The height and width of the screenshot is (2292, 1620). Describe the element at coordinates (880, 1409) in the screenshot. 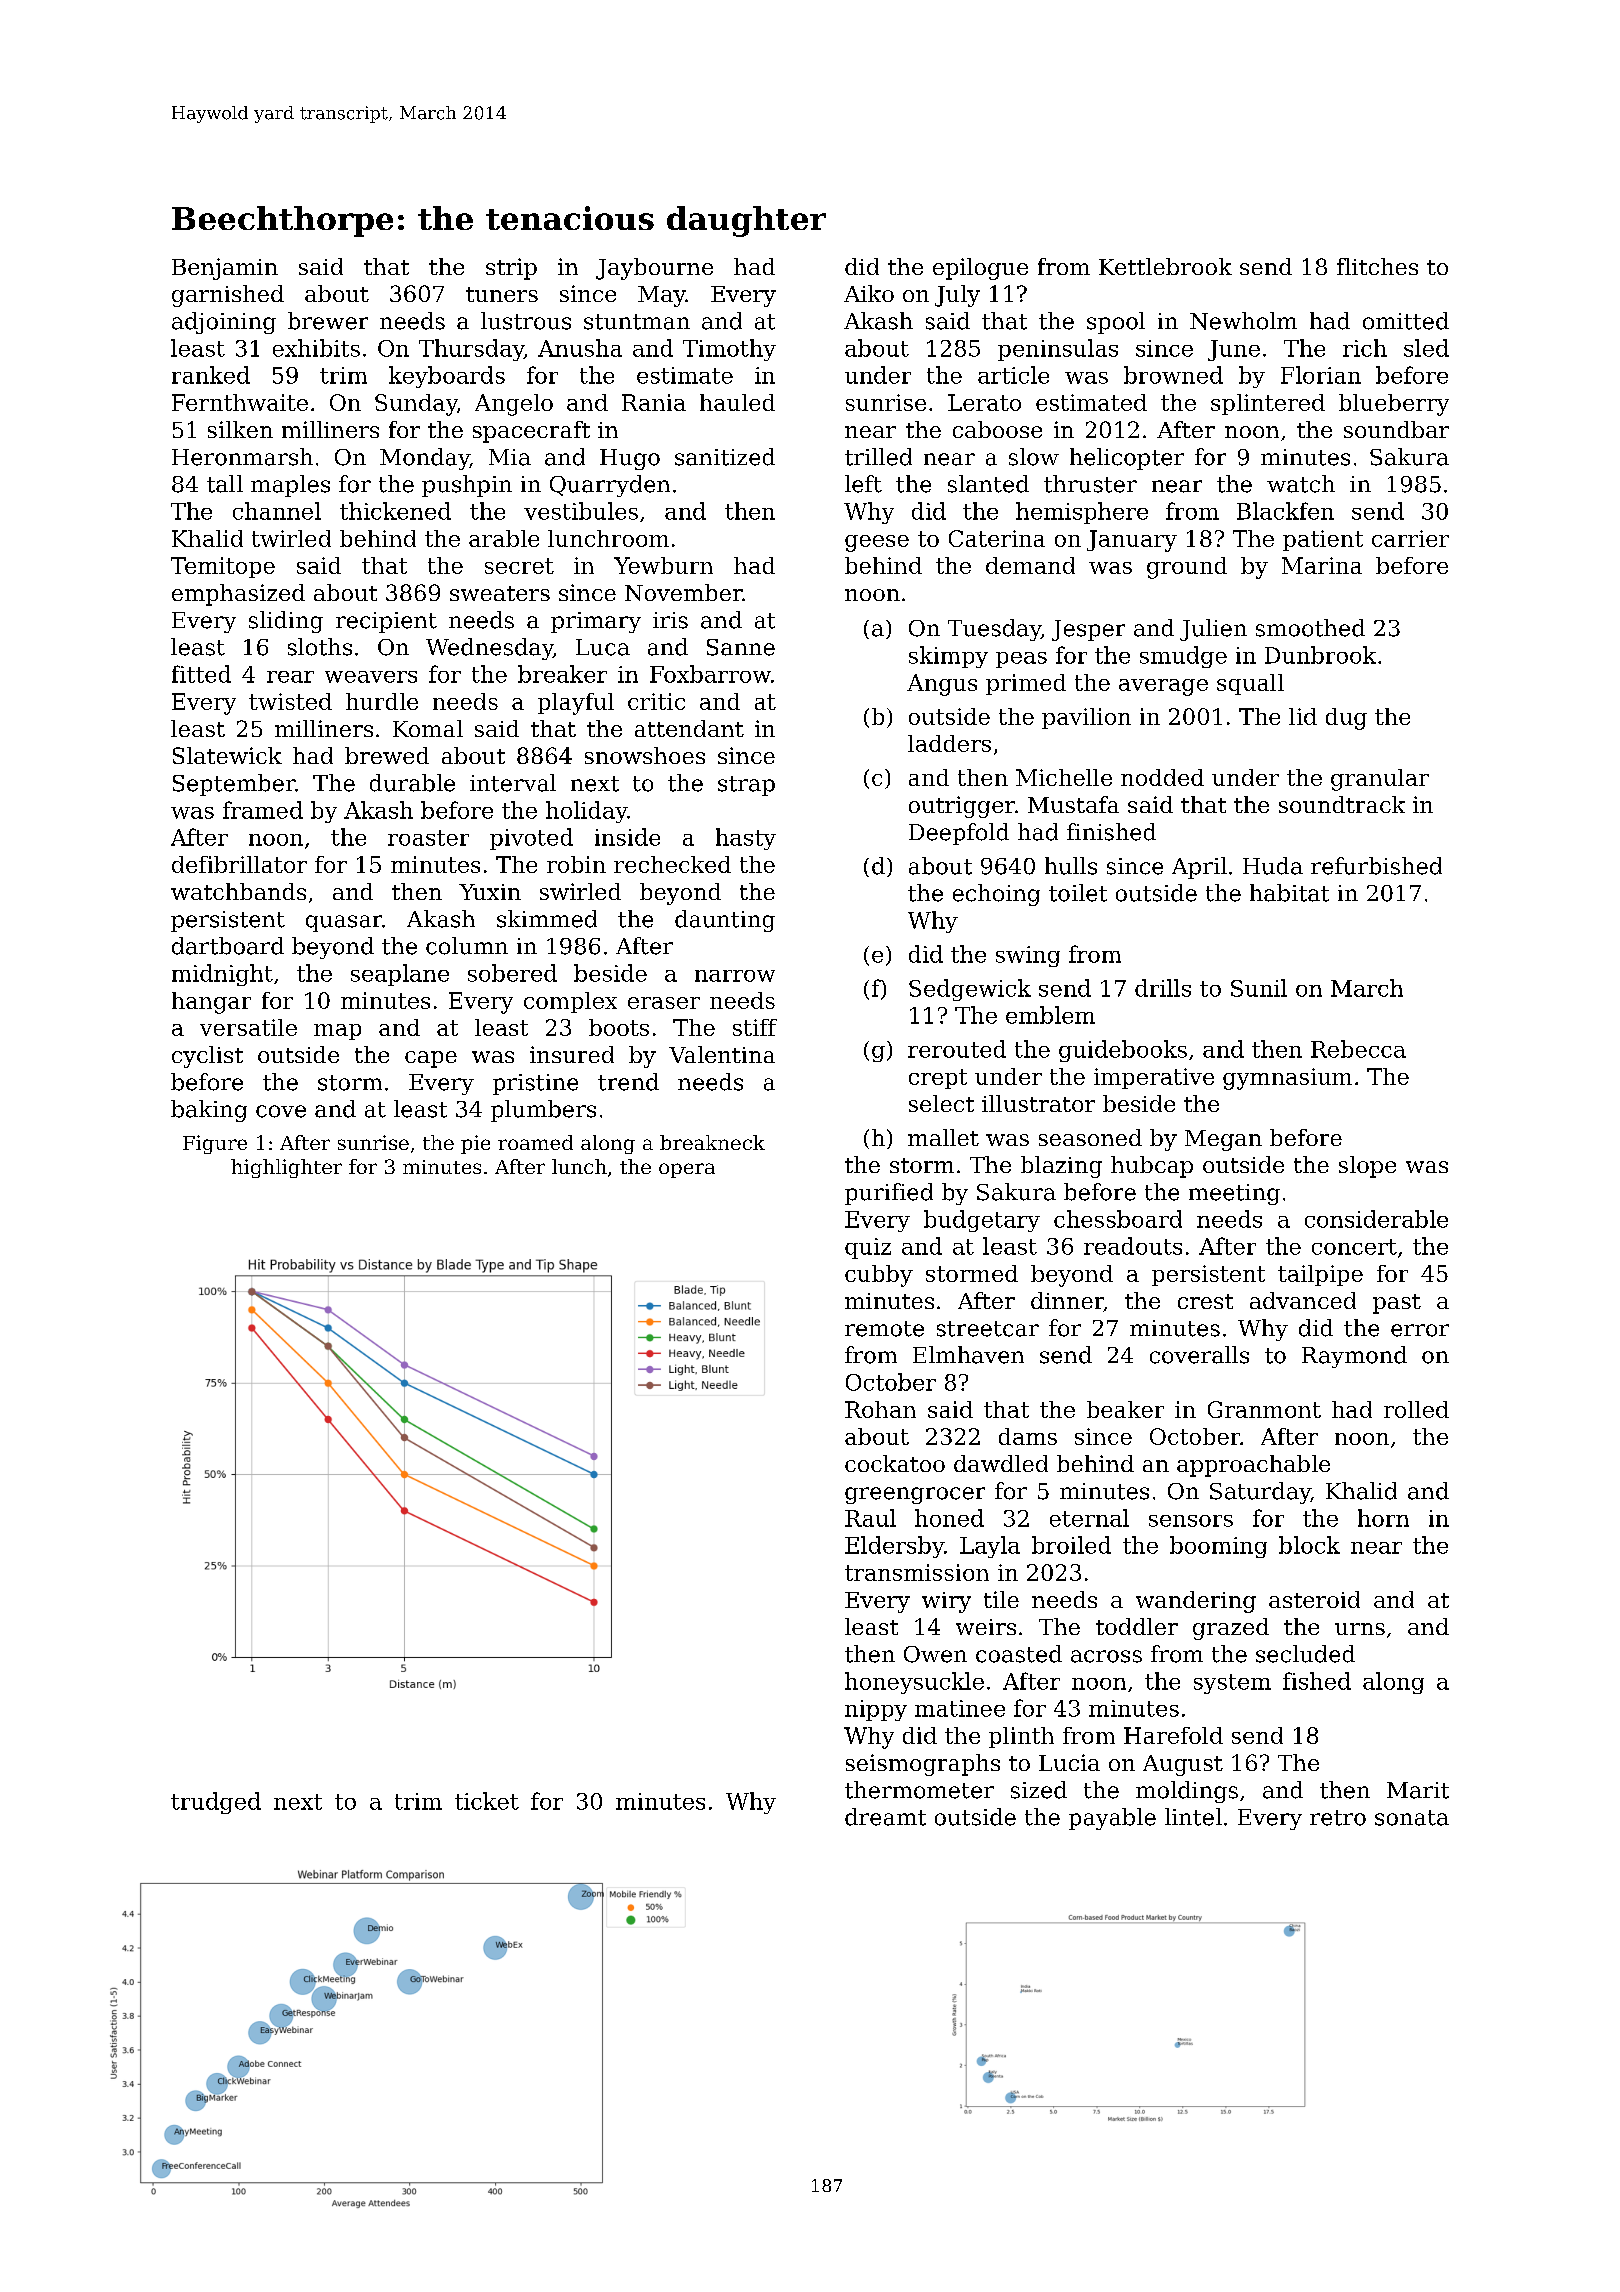

I see `Rohan` at that location.
